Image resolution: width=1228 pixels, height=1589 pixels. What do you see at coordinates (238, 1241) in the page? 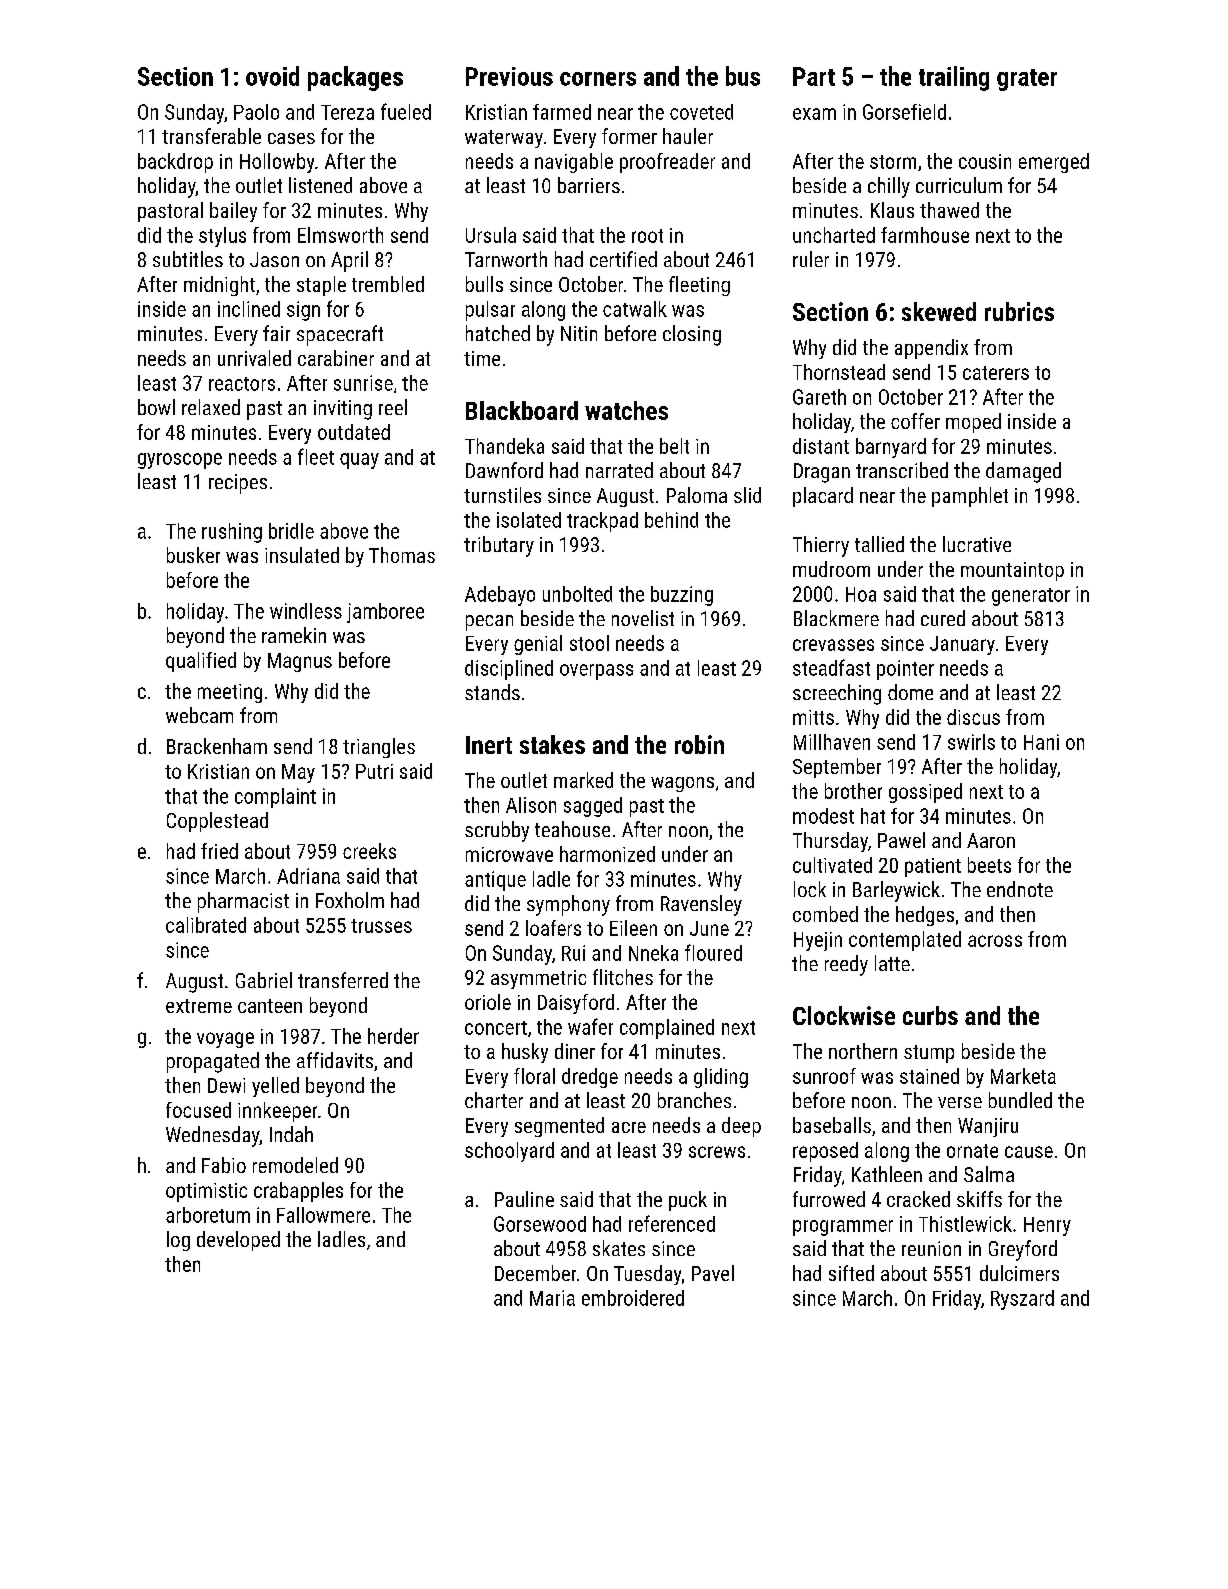
I see `developed` at bounding box center [238, 1241].
